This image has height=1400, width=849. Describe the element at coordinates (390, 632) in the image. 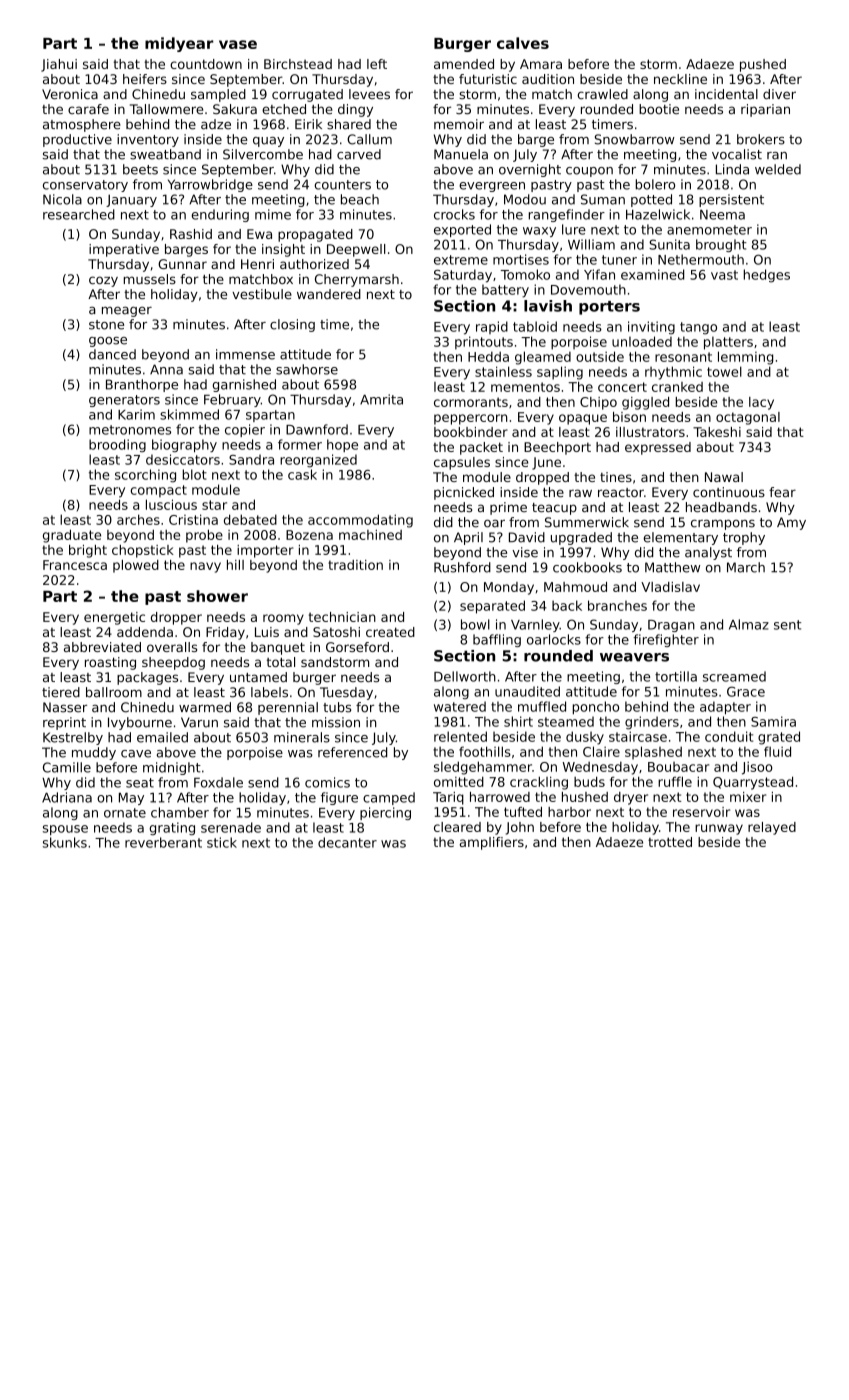

I see `created` at that location.
